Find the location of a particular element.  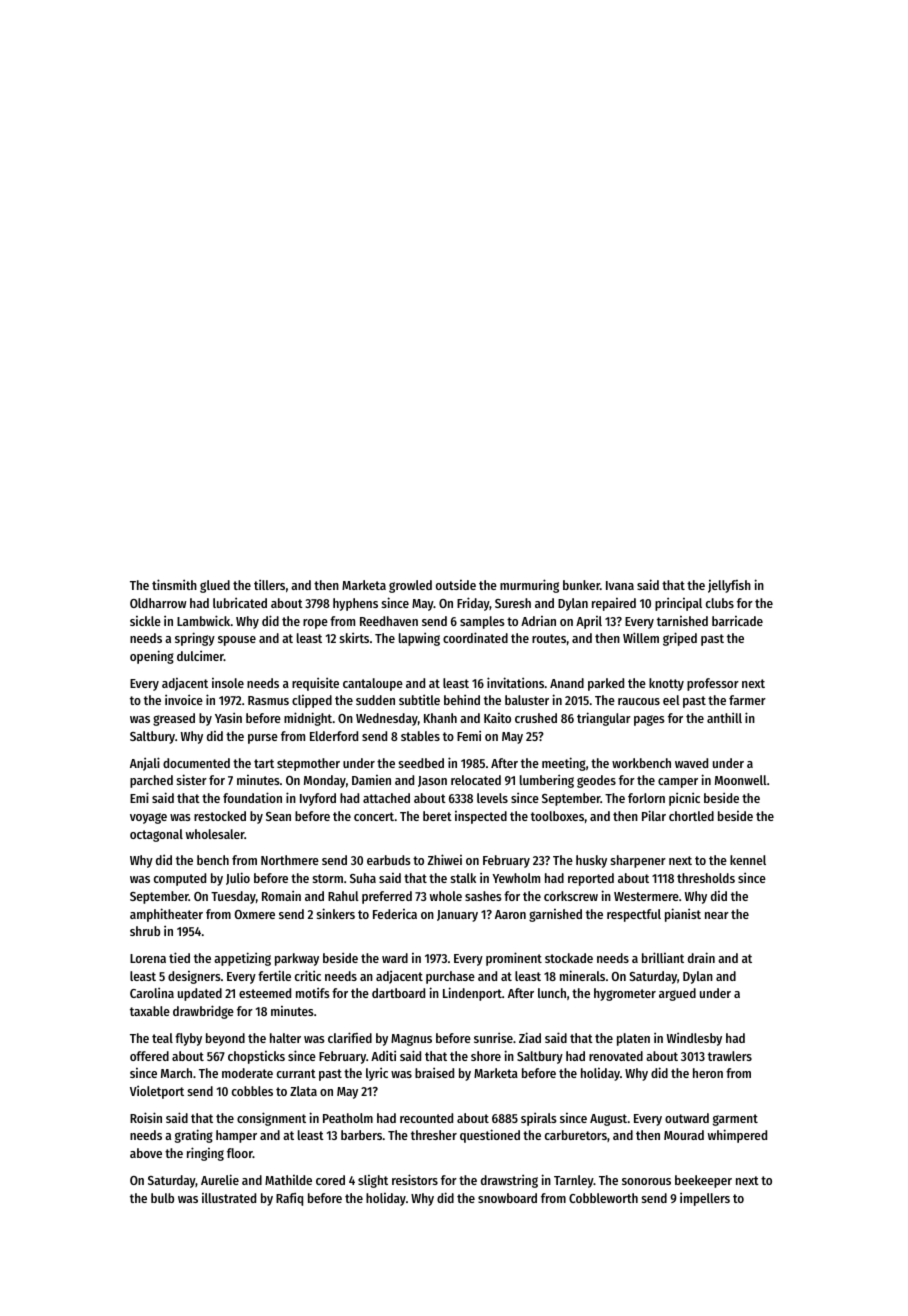

anthill is located at coordinates (724, 717).
